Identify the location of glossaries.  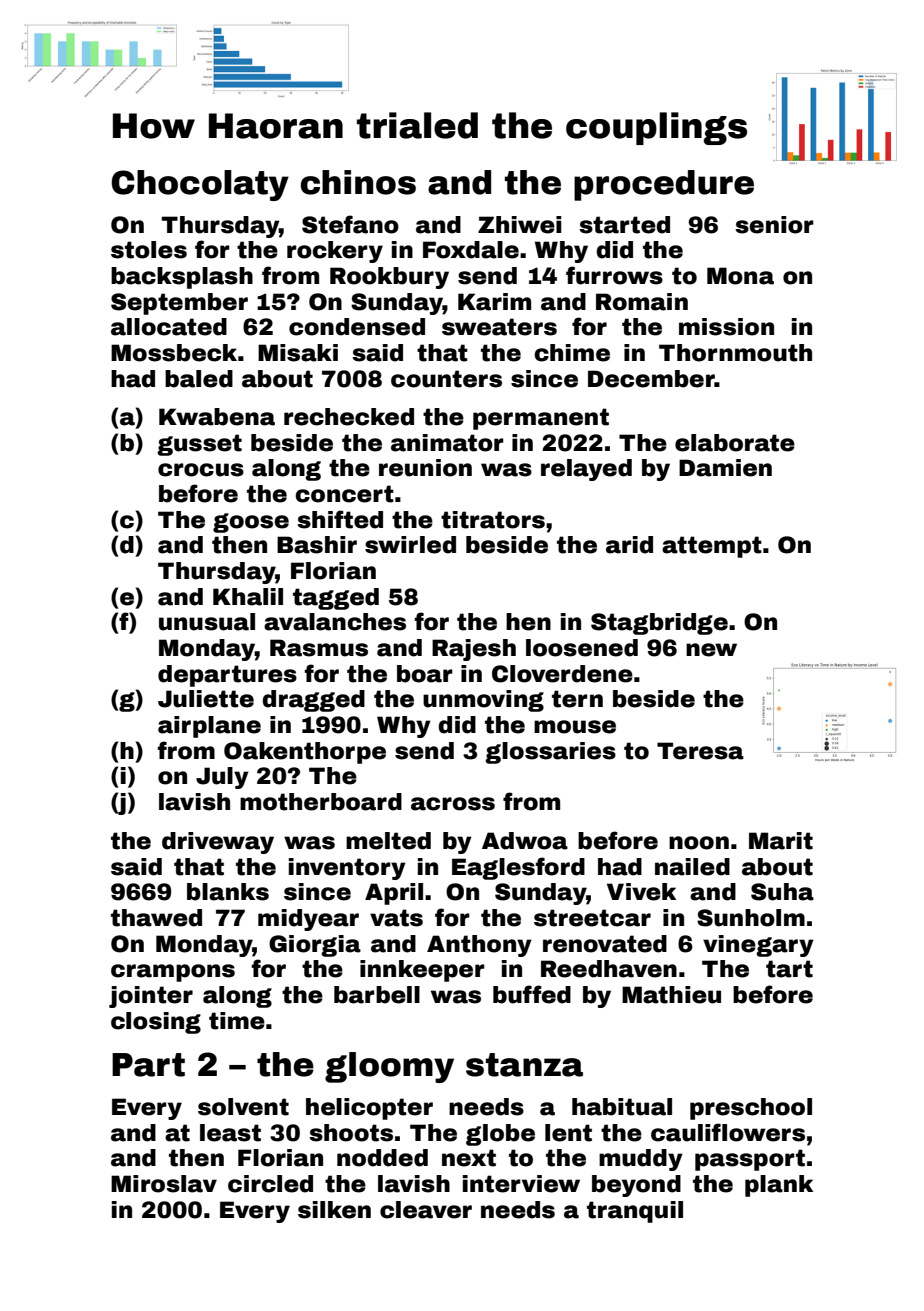
(550, 753).
